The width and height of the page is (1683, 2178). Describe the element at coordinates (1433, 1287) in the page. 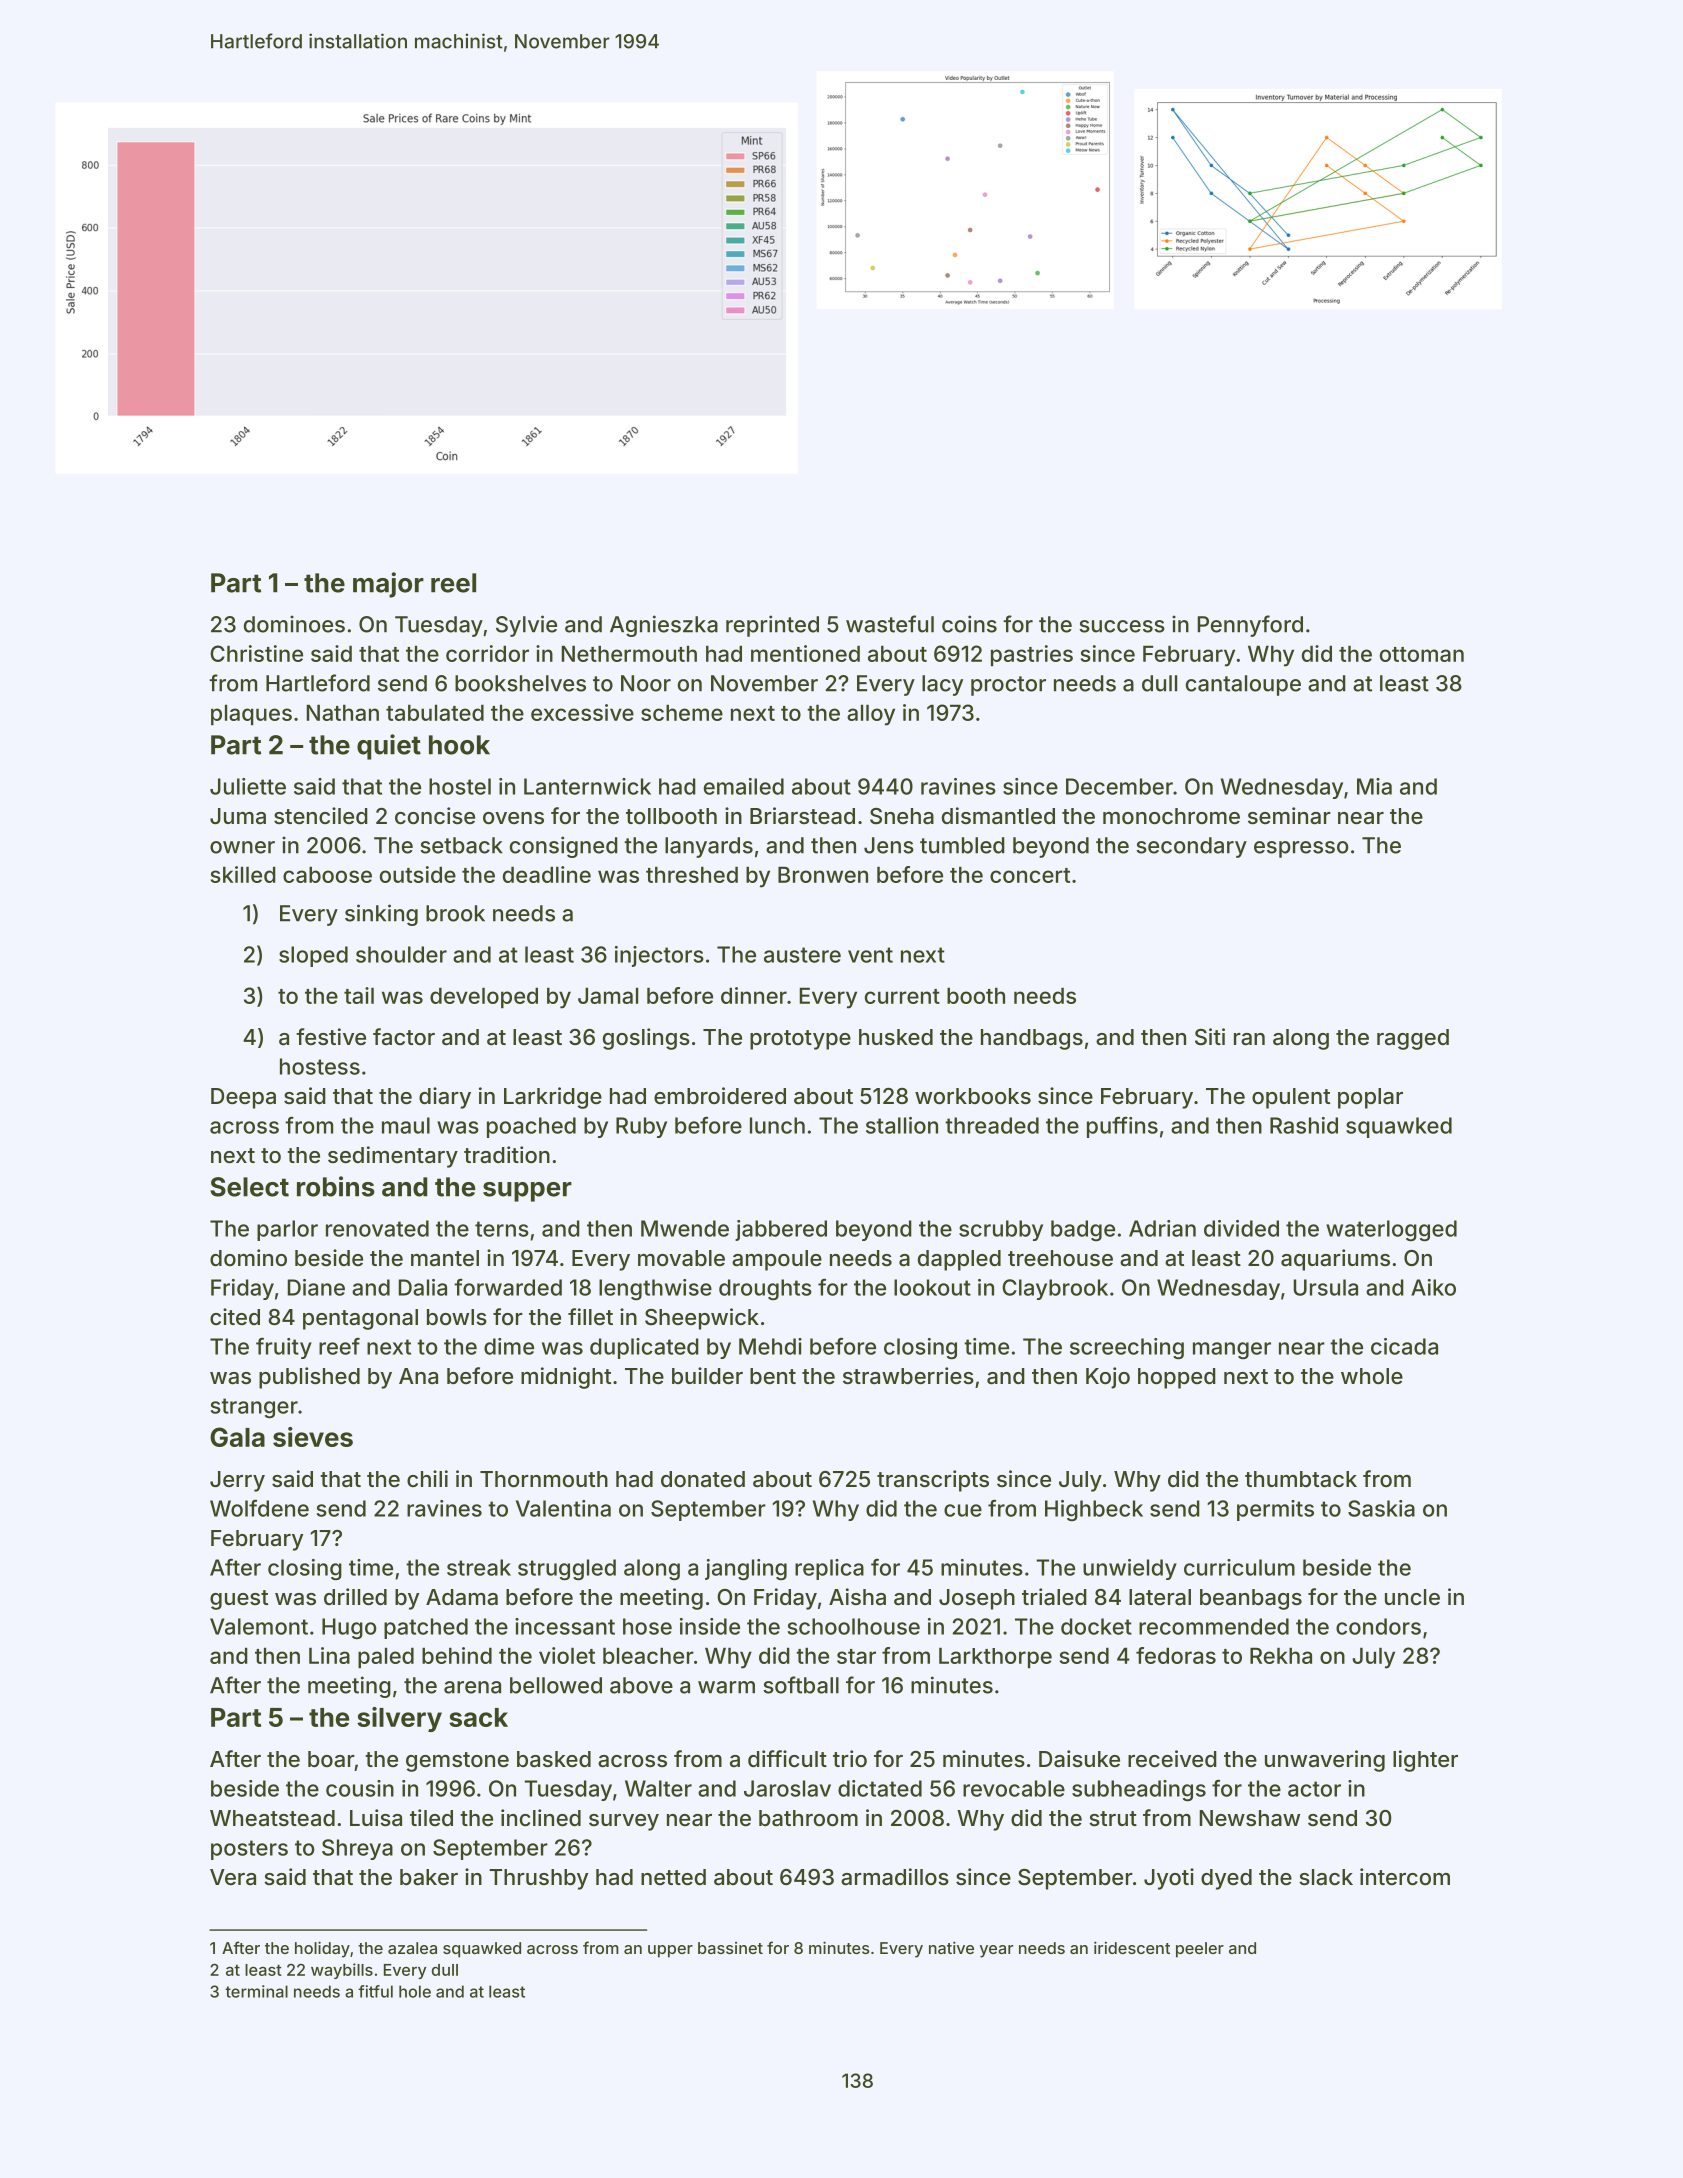

I see `Aiko` at that location.
